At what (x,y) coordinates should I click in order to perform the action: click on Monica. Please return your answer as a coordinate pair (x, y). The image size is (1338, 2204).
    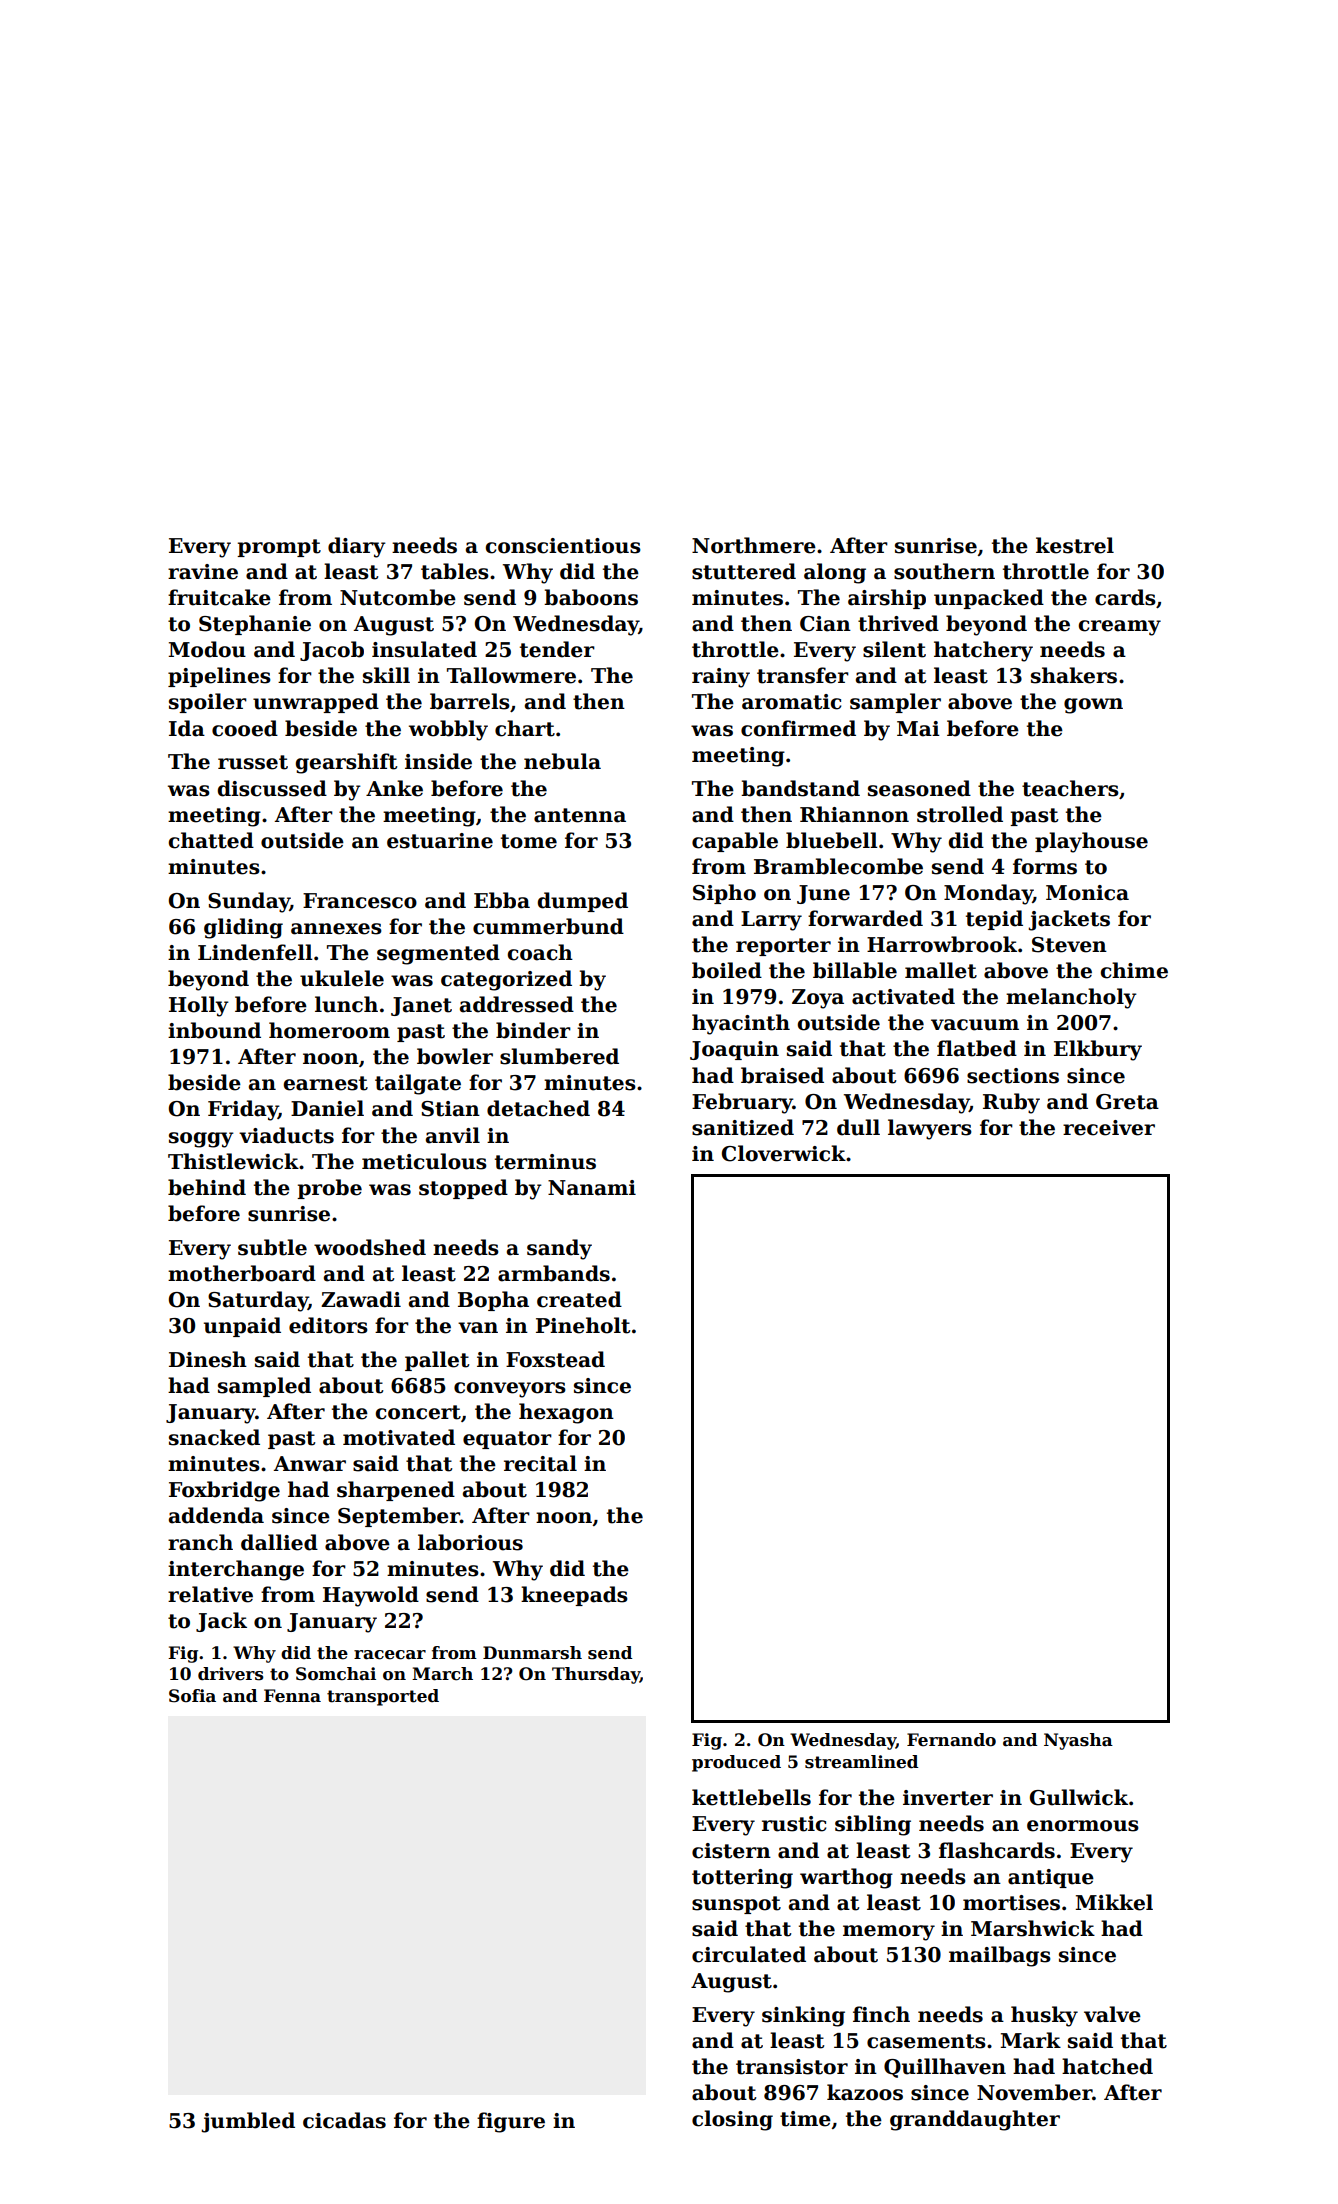
    Looking at the image, I should click on (1087, 893).
